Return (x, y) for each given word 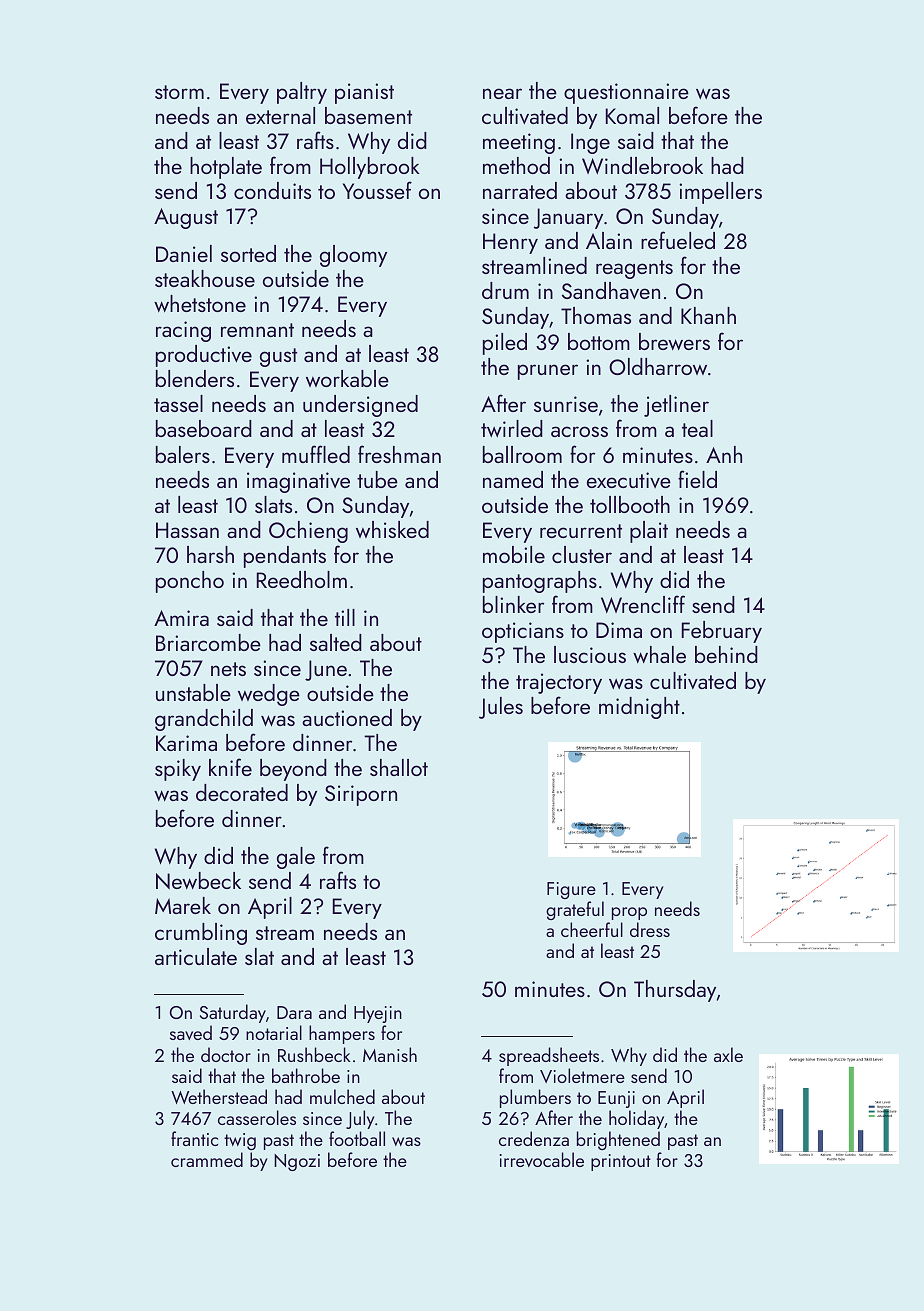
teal (697, 428)
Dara (294, 1012)
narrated (520, 190)
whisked (392, 529)
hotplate (226, 168)
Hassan (187, 530)
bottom (599, 341)
